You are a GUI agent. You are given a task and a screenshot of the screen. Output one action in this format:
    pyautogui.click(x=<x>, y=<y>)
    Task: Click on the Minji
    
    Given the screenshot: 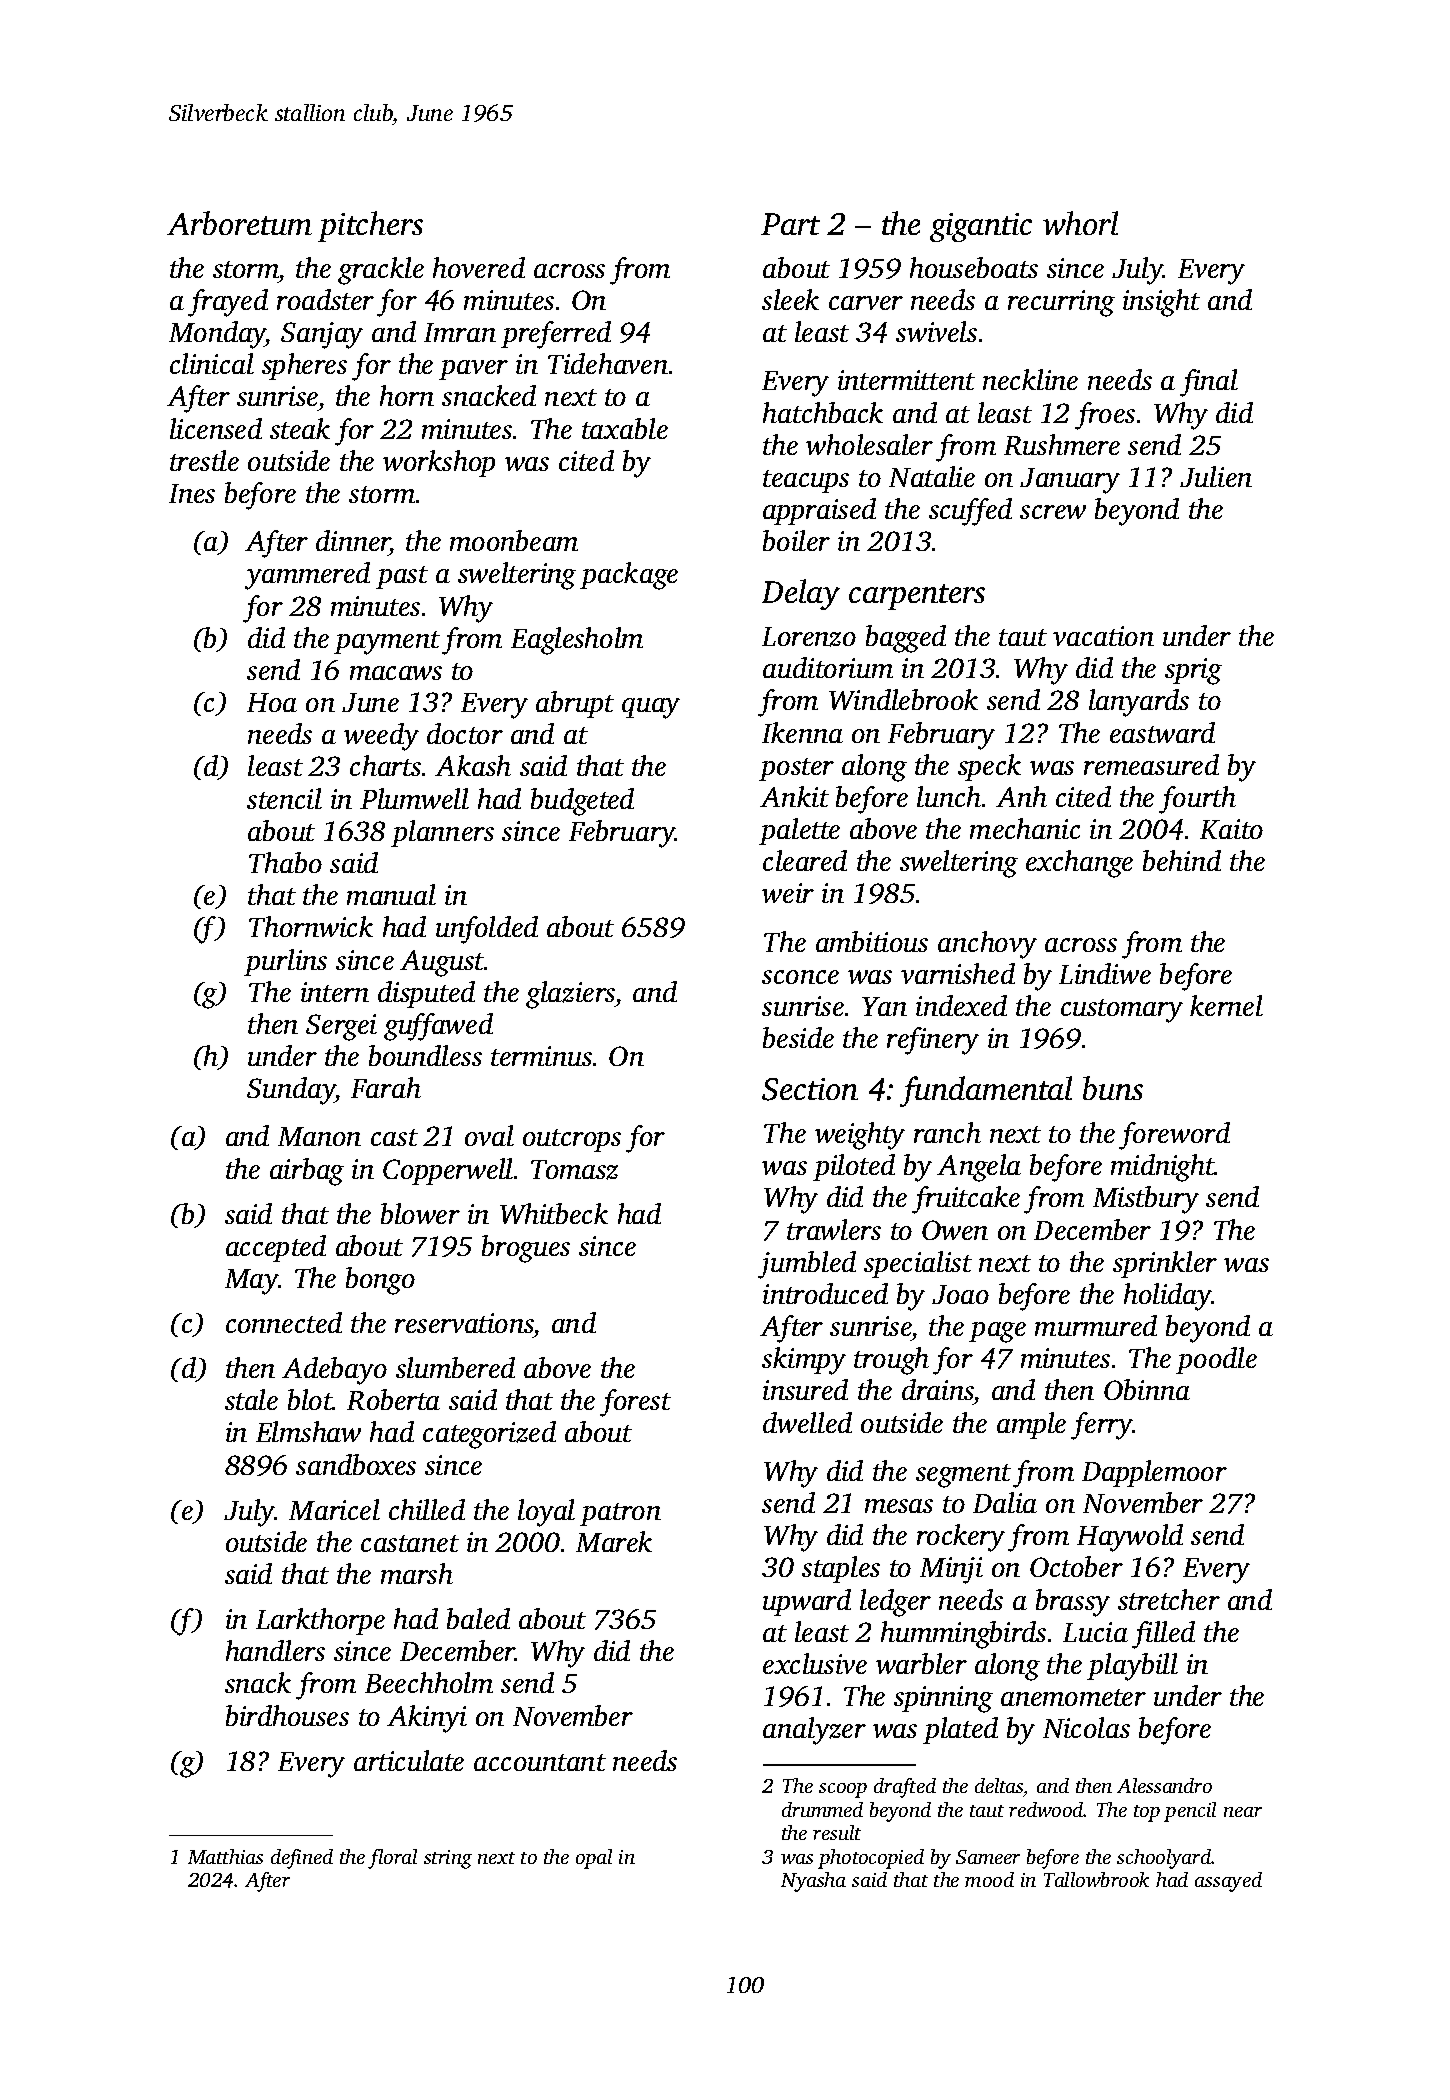 What is the action you would take?
    pyautogui.click(x=951, y=1570)
